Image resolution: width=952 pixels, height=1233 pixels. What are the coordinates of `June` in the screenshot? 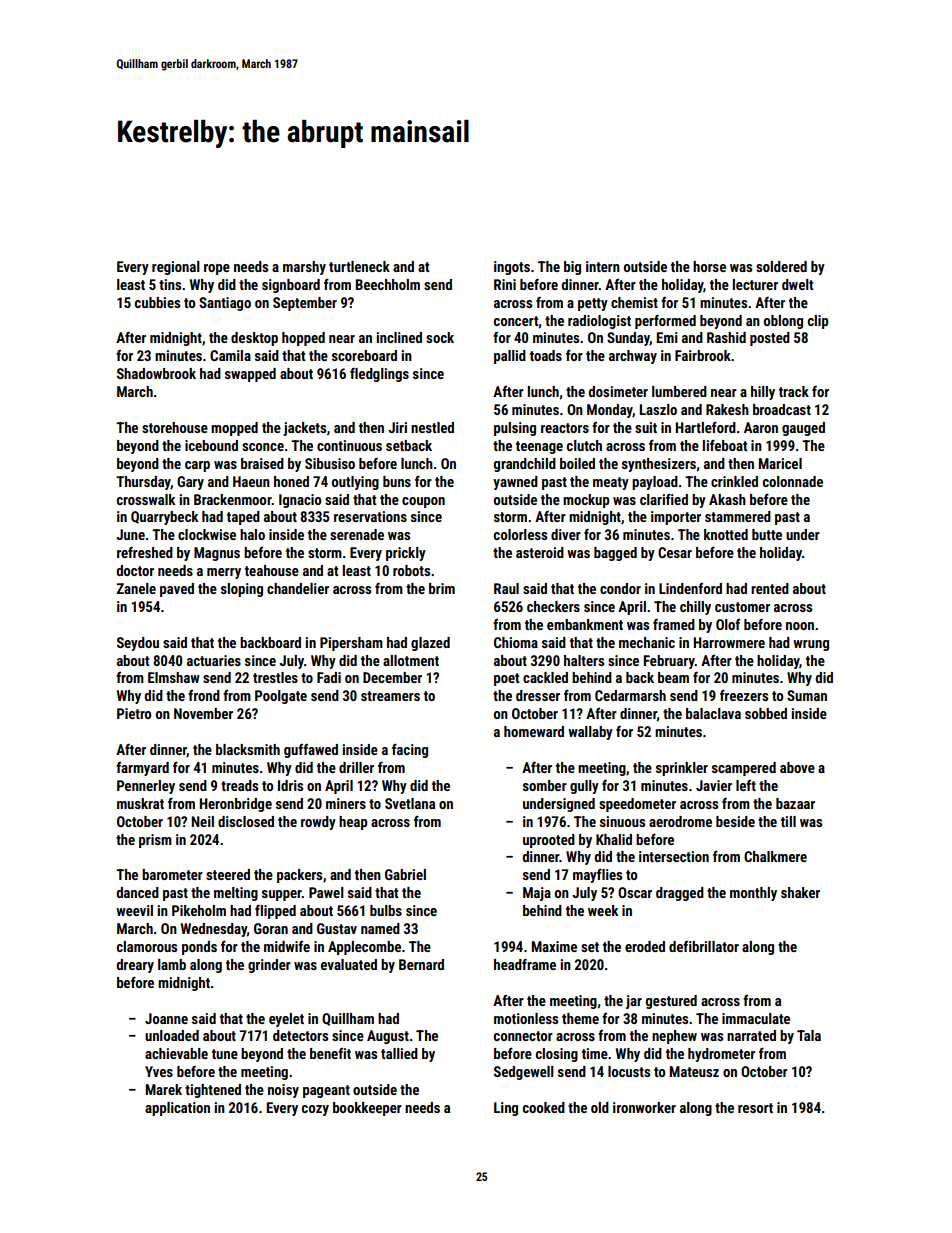 It's located at (130, 534).
